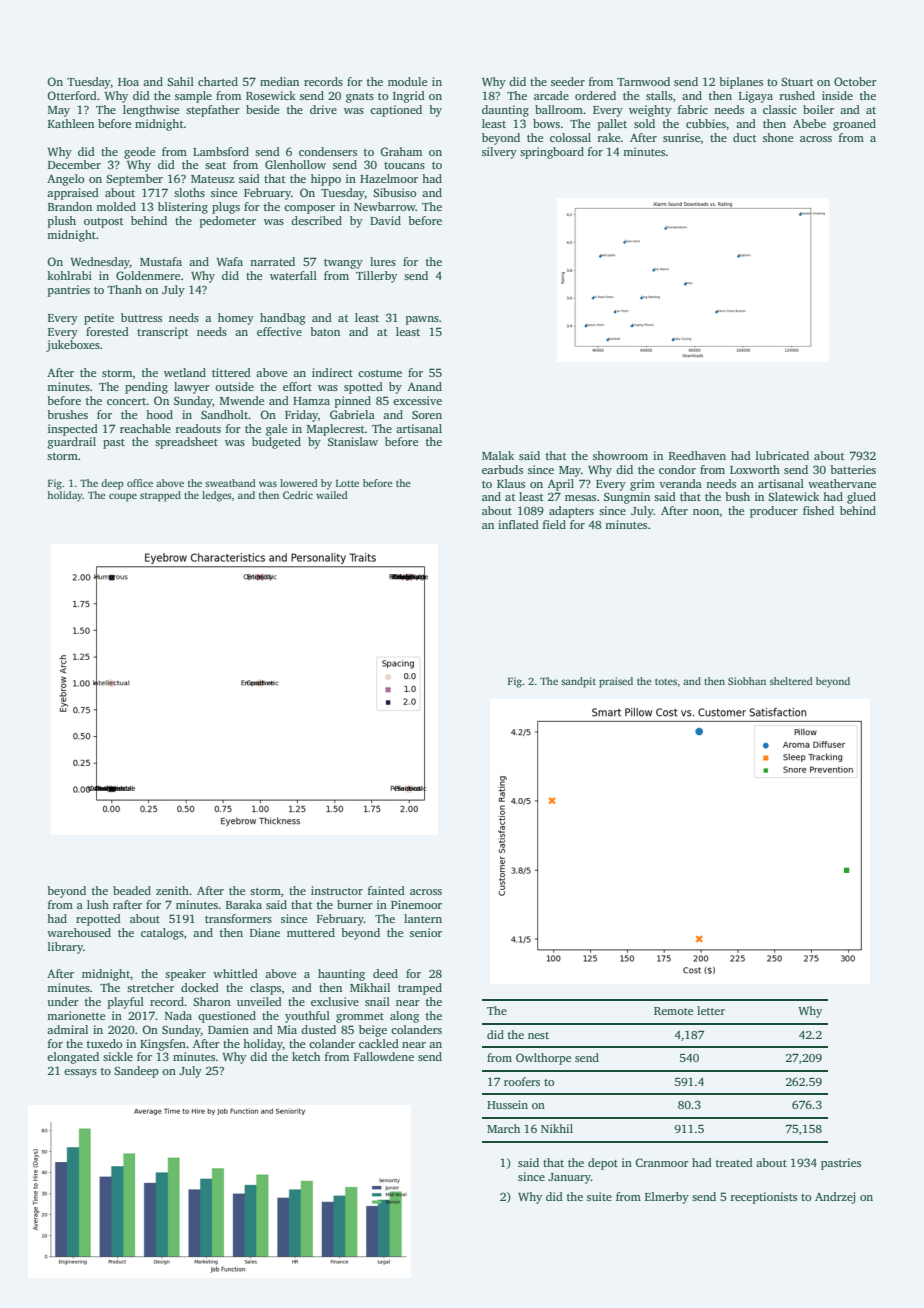 The height and width of the screenshot is (1308, 924). I want to click on arcade, so click(551, 95).
